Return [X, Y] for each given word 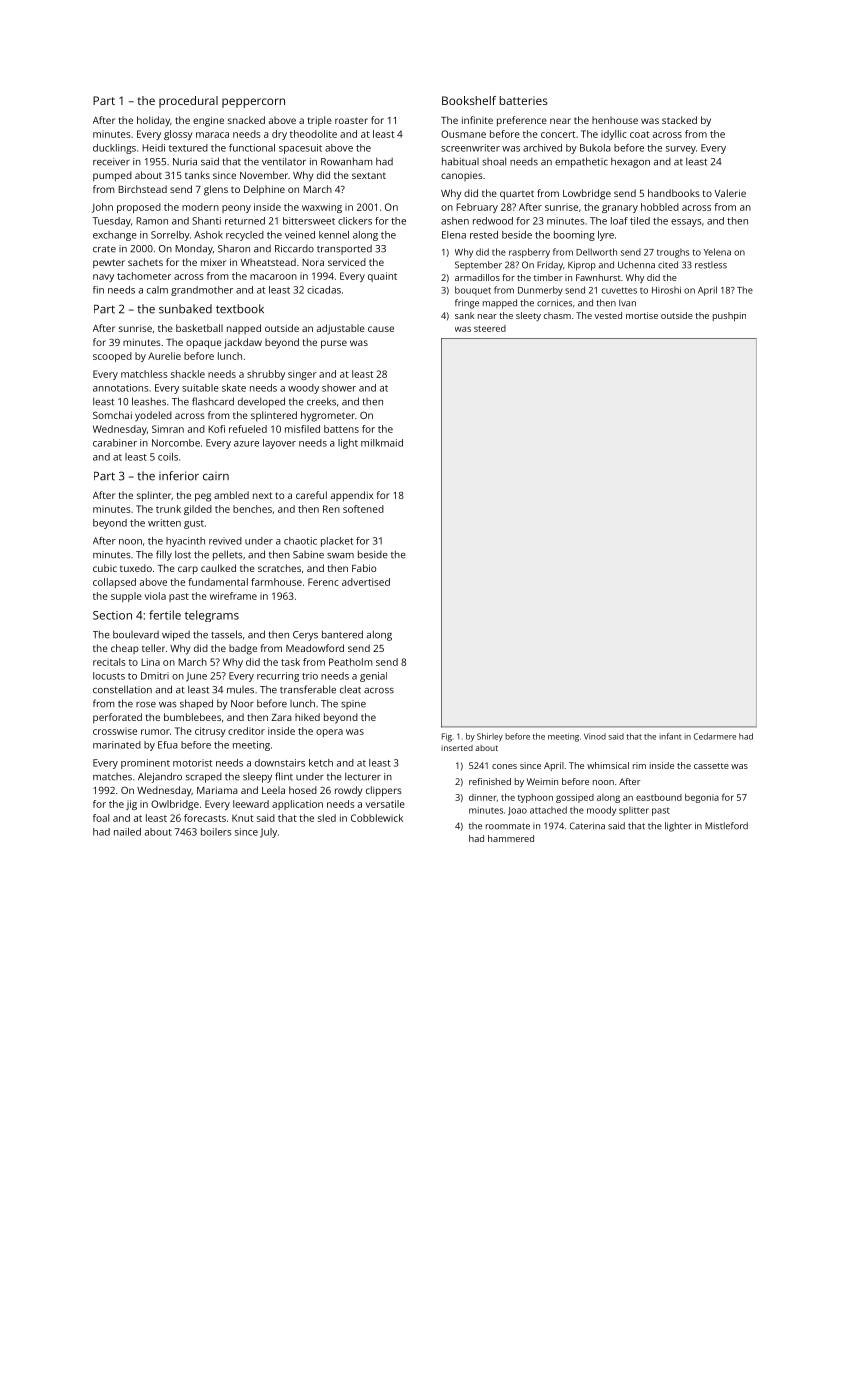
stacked [679, 120]
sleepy [257, 777]
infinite [477, 120]
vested [608, 315]
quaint [382, 277]
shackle [188, 374]
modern [200, 207]
